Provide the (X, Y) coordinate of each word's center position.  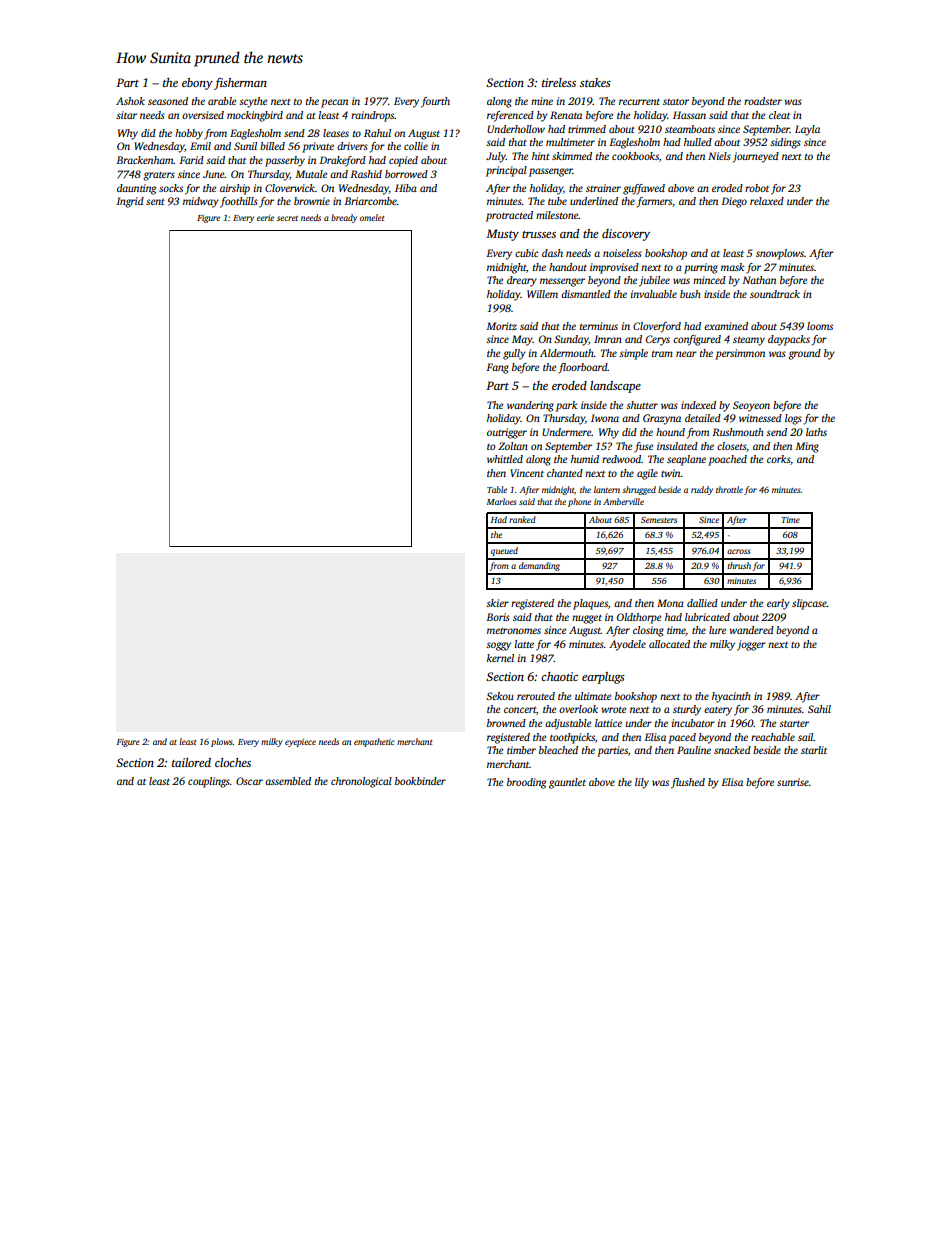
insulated (677, 446)
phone (579, 502)
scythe (253, 102)
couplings (209, 782)
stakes (595, 82)
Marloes (502, 501)
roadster (763, 101)
